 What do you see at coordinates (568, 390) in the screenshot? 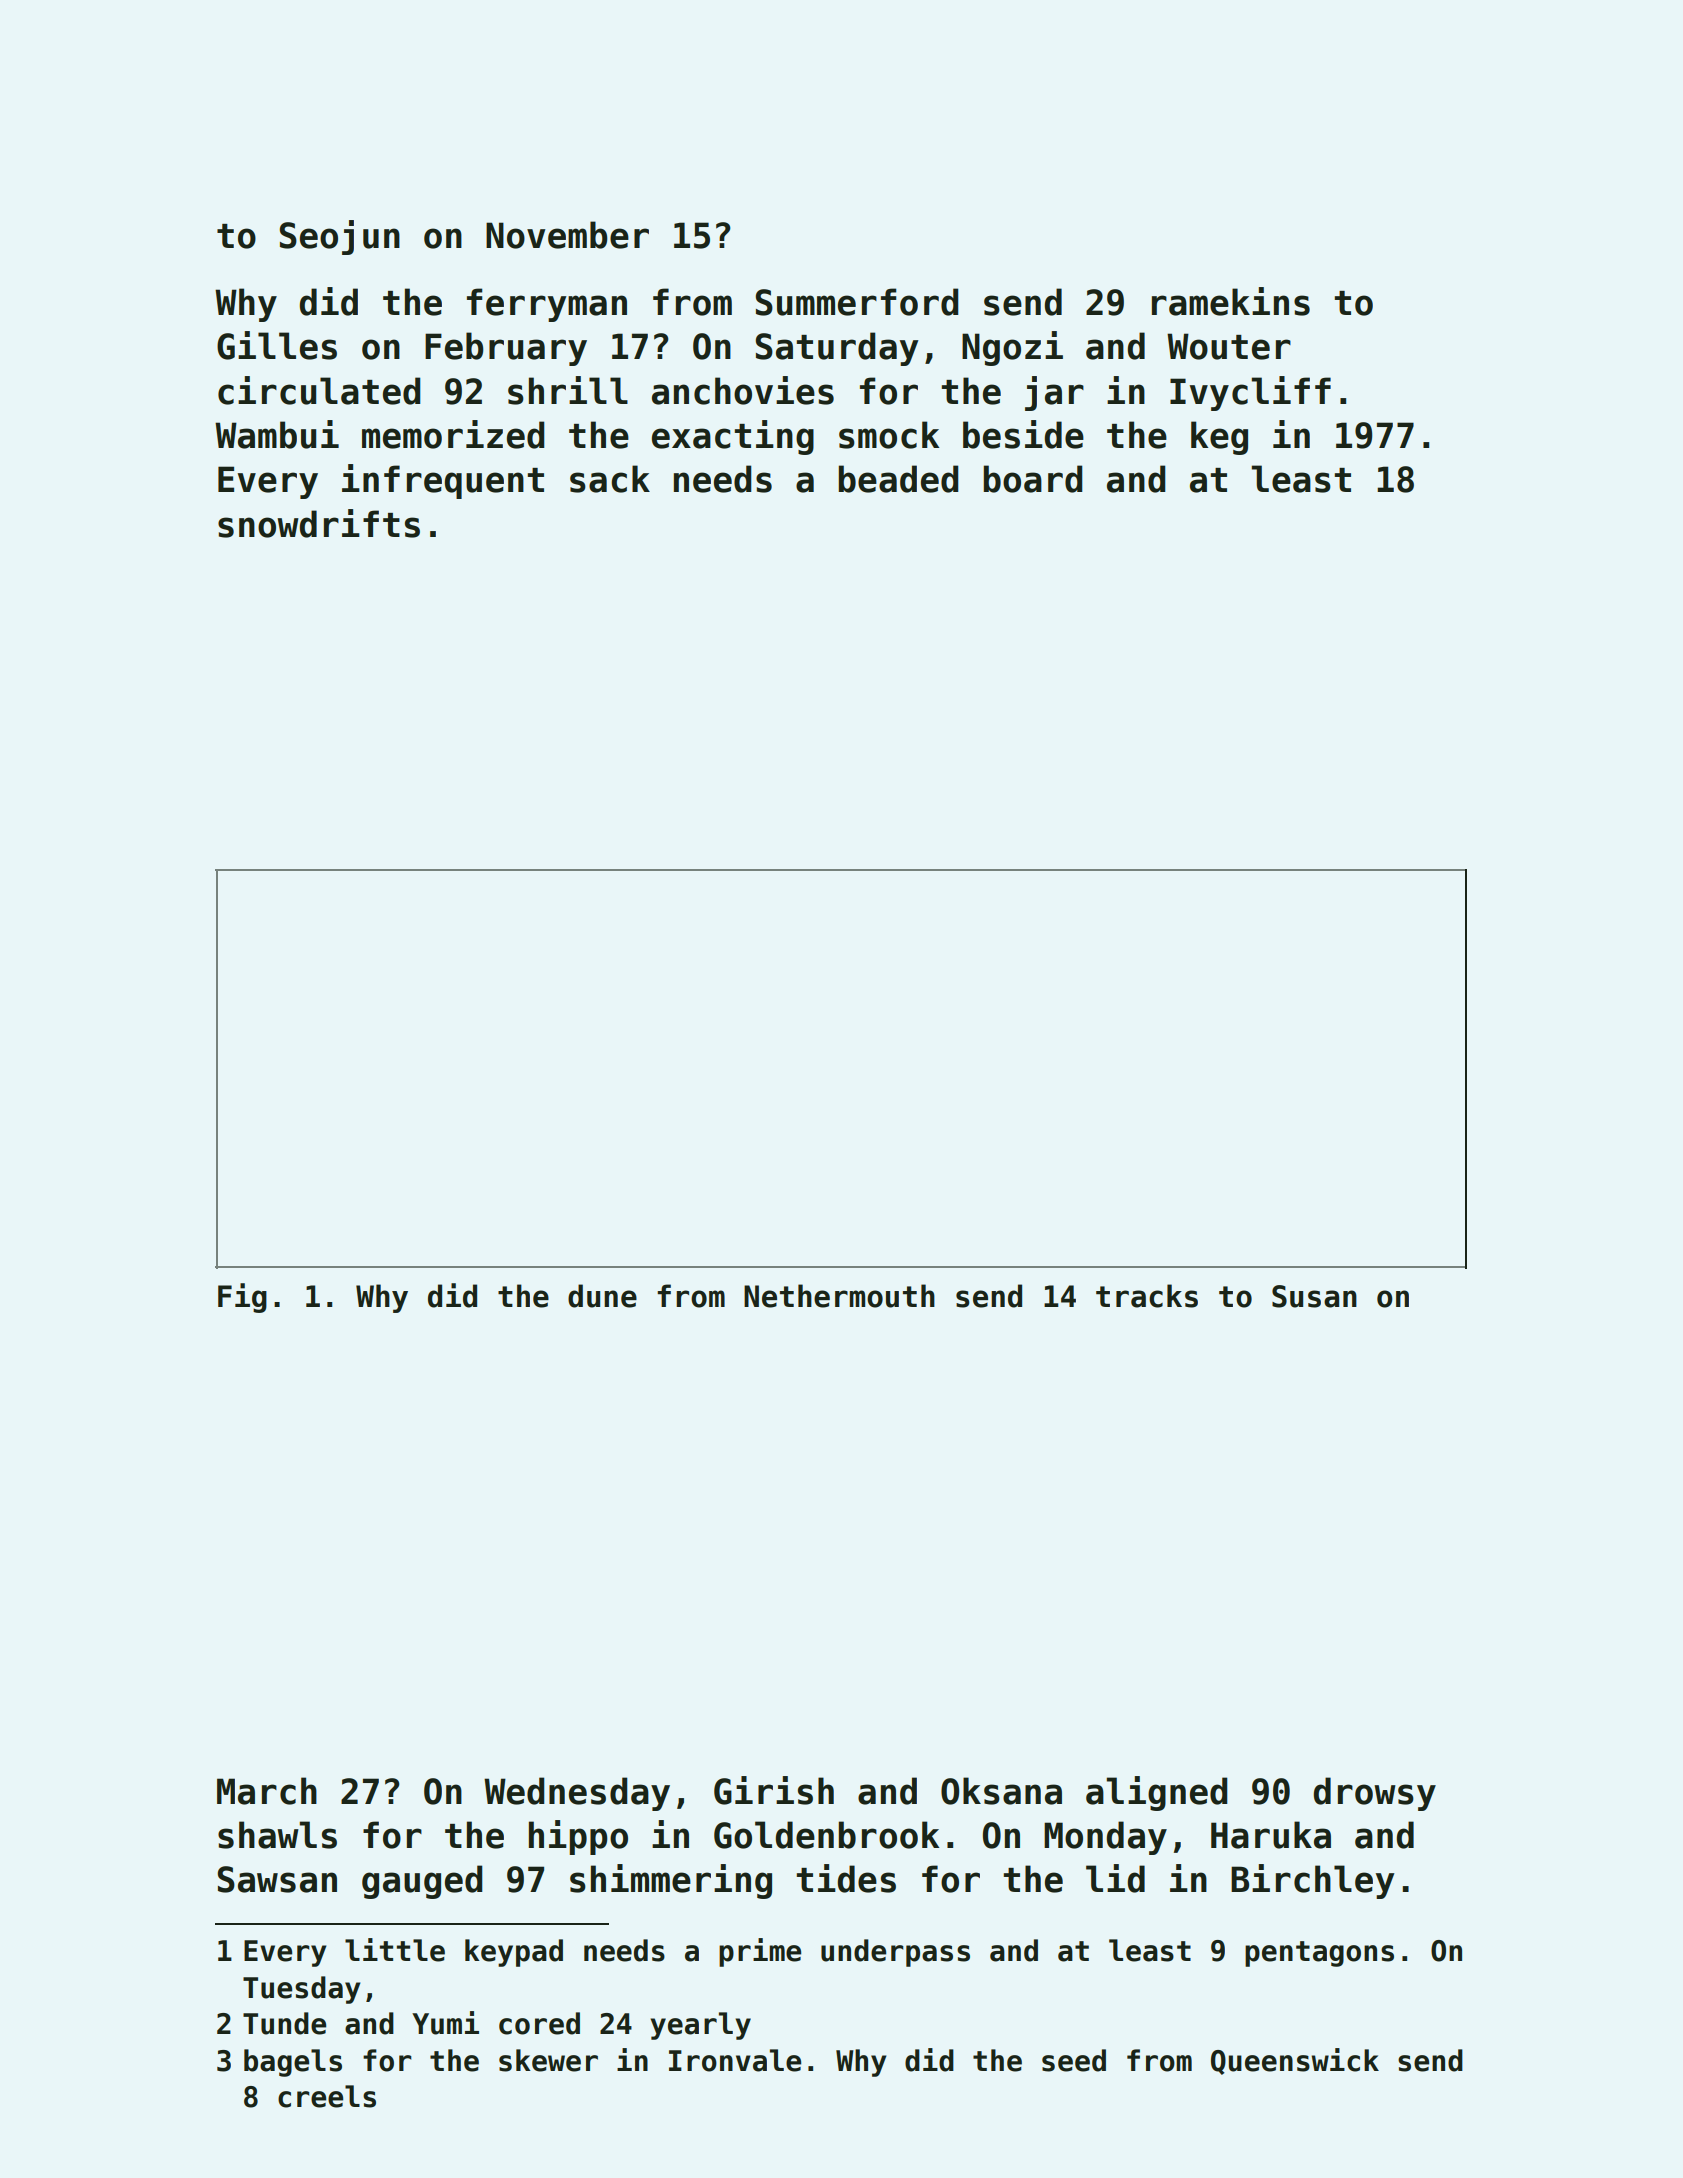
I see `shrill` at bounding box center [568, 390].
